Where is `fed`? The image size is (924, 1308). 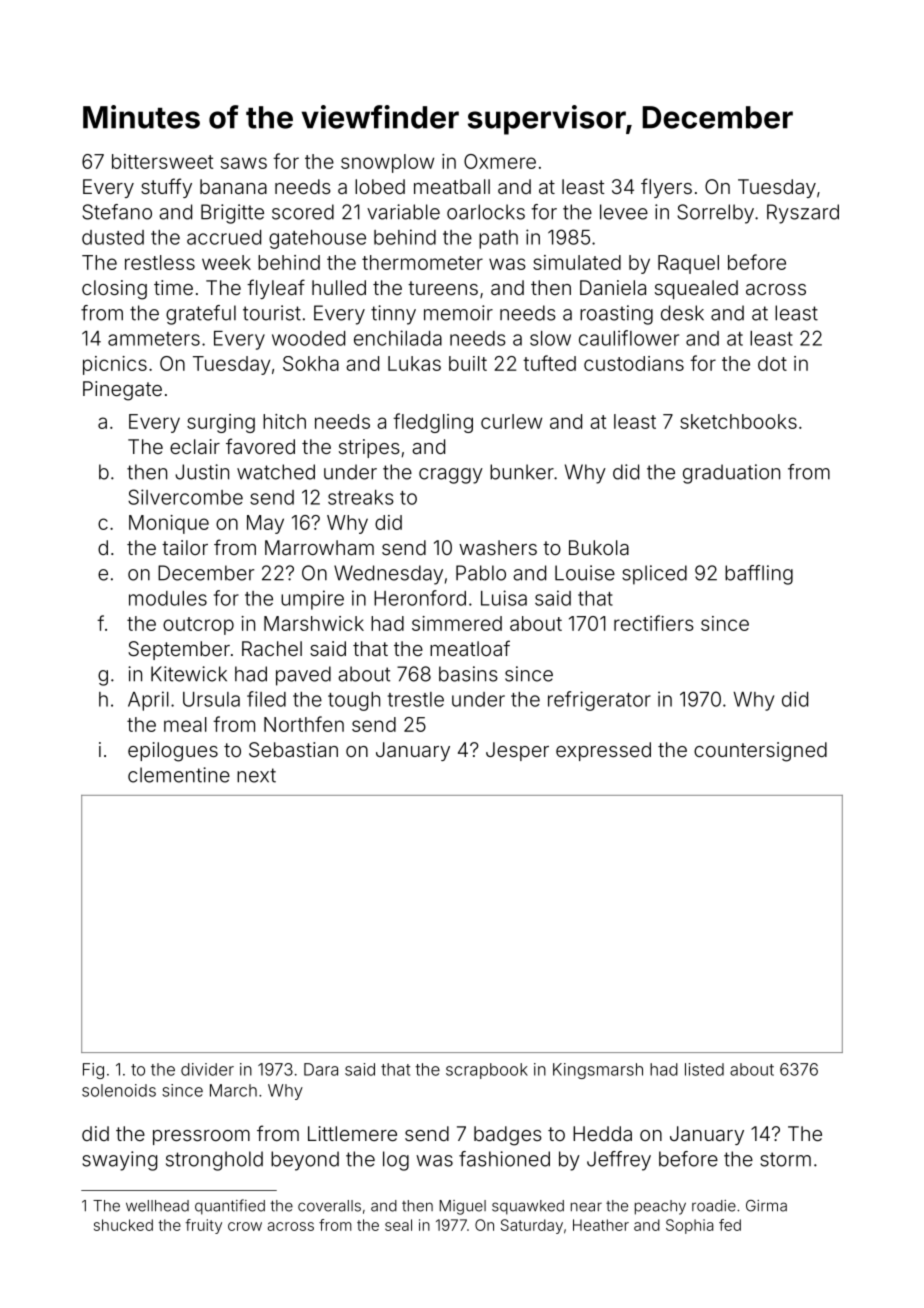 fed is located at coordinates (730, 1225).
